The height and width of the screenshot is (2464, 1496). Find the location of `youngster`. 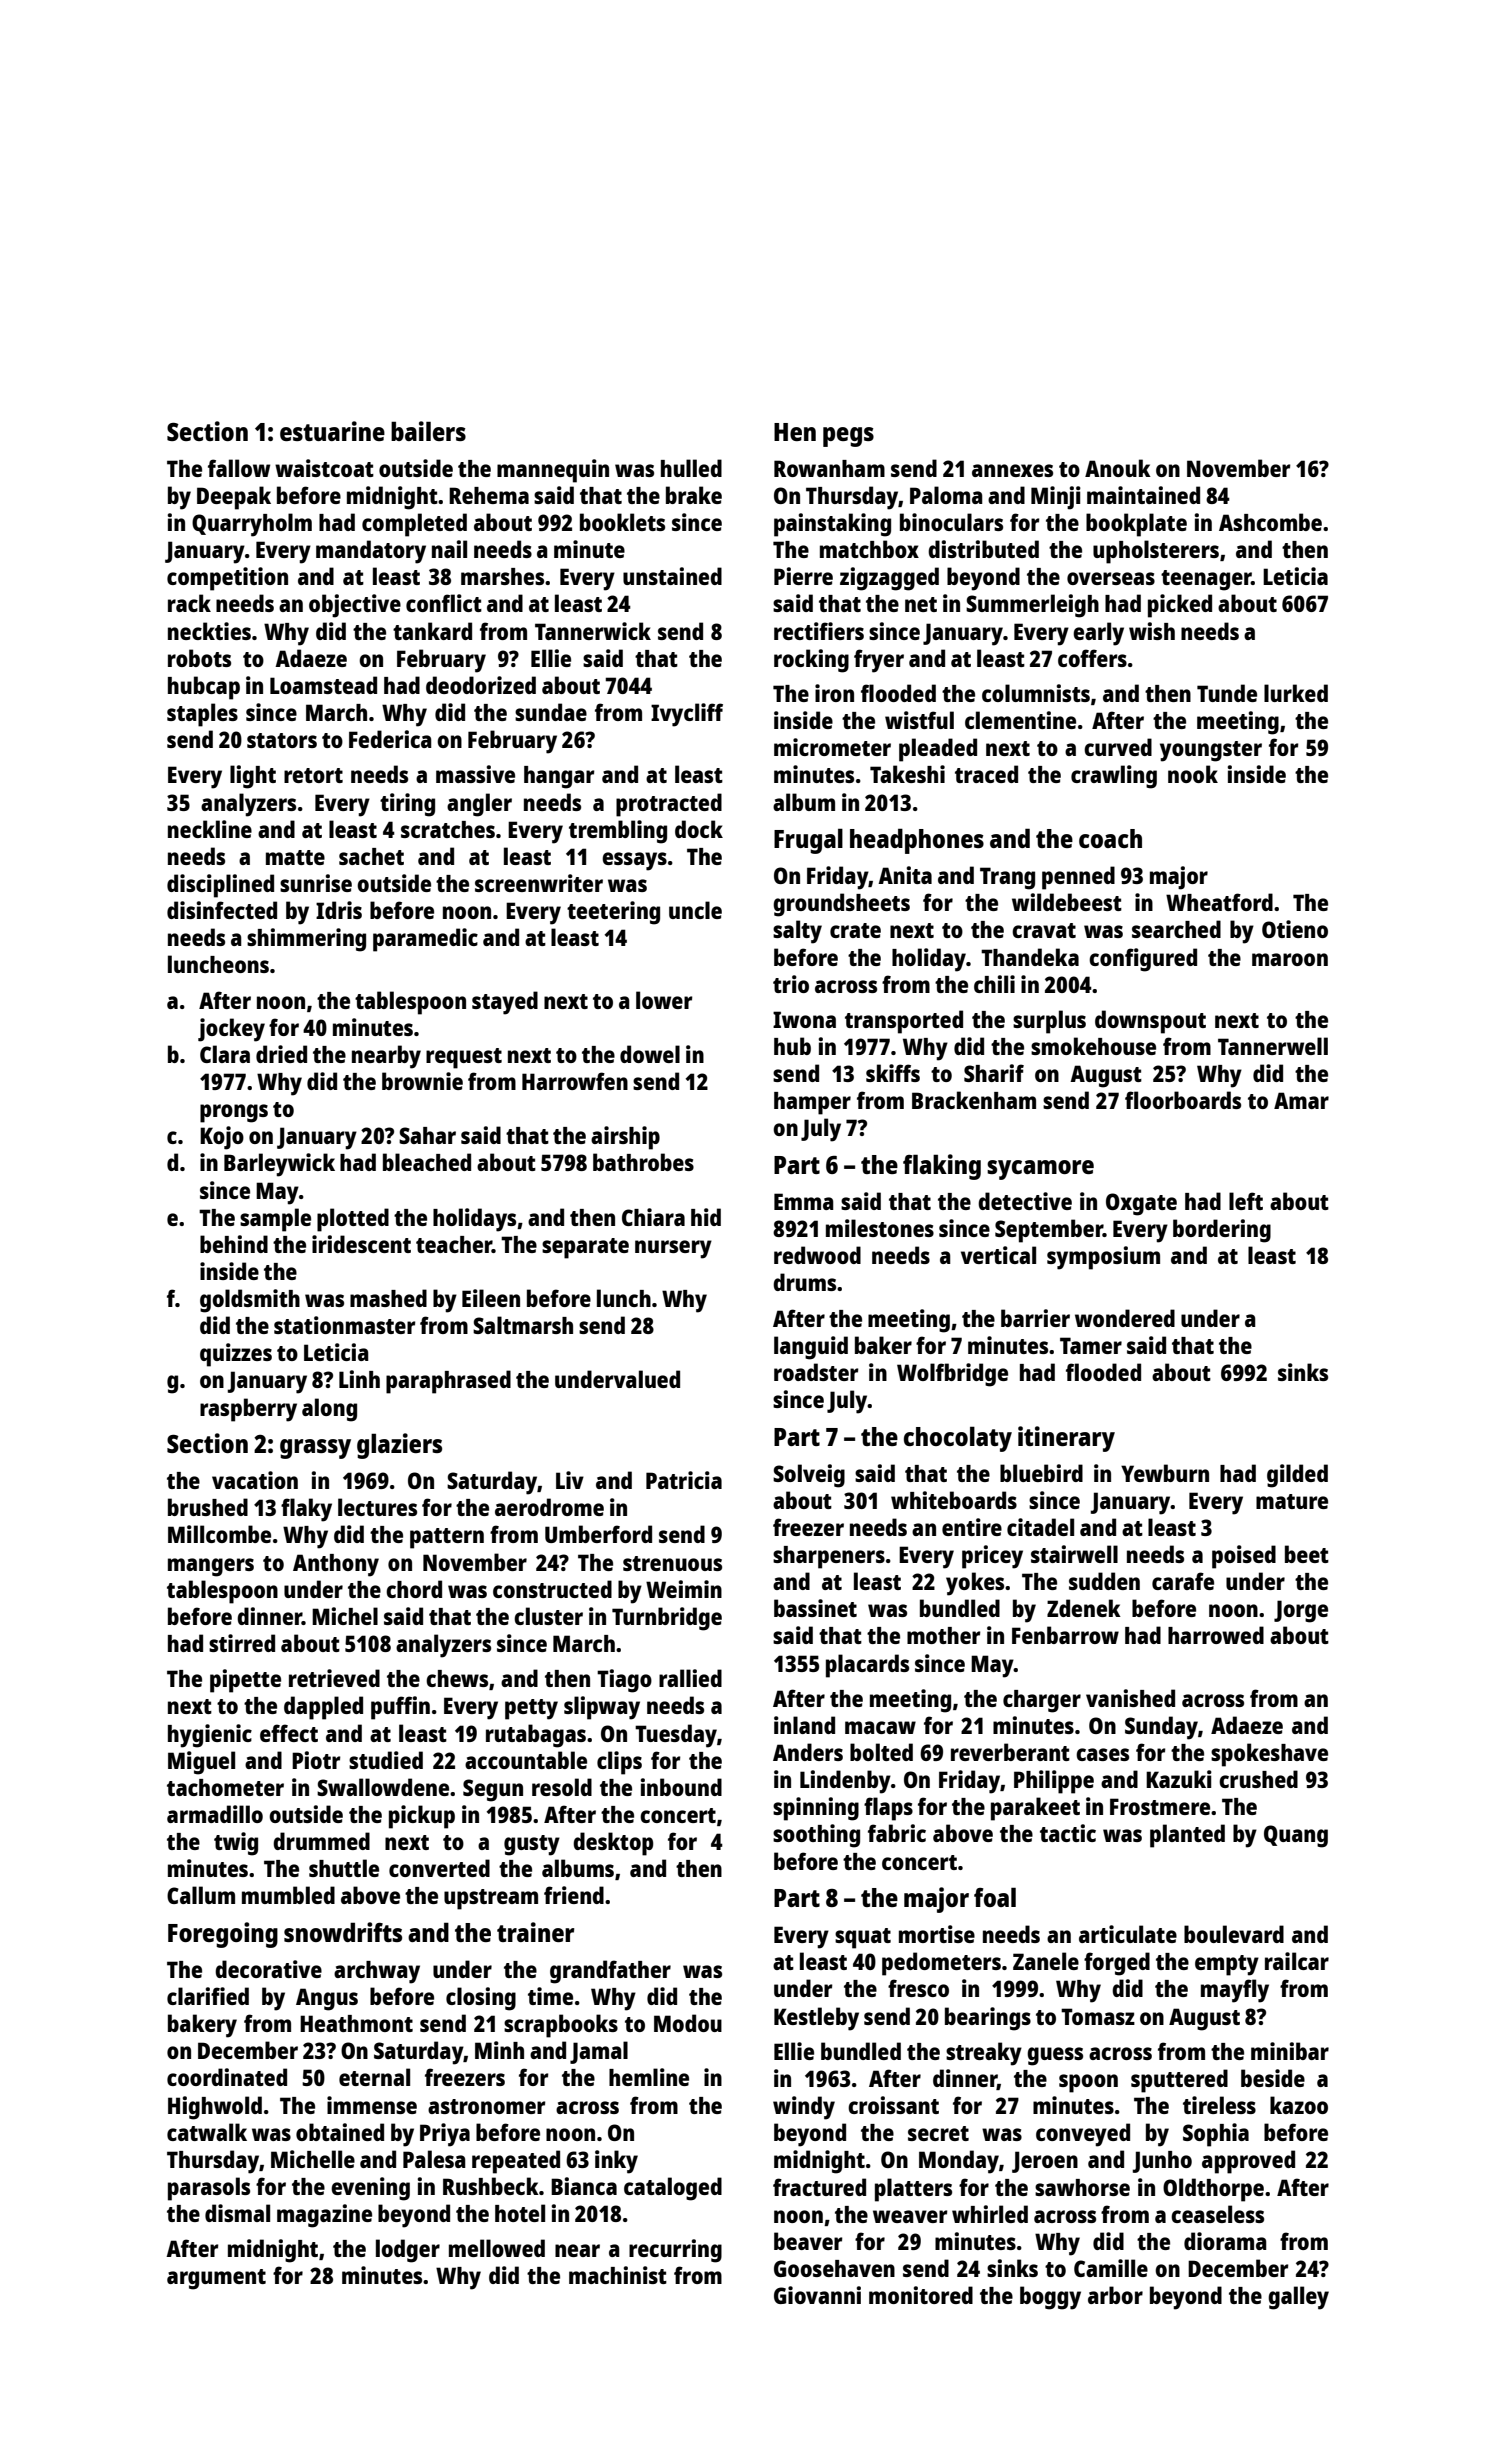

youngster is located at coordinates (1211, 751).
